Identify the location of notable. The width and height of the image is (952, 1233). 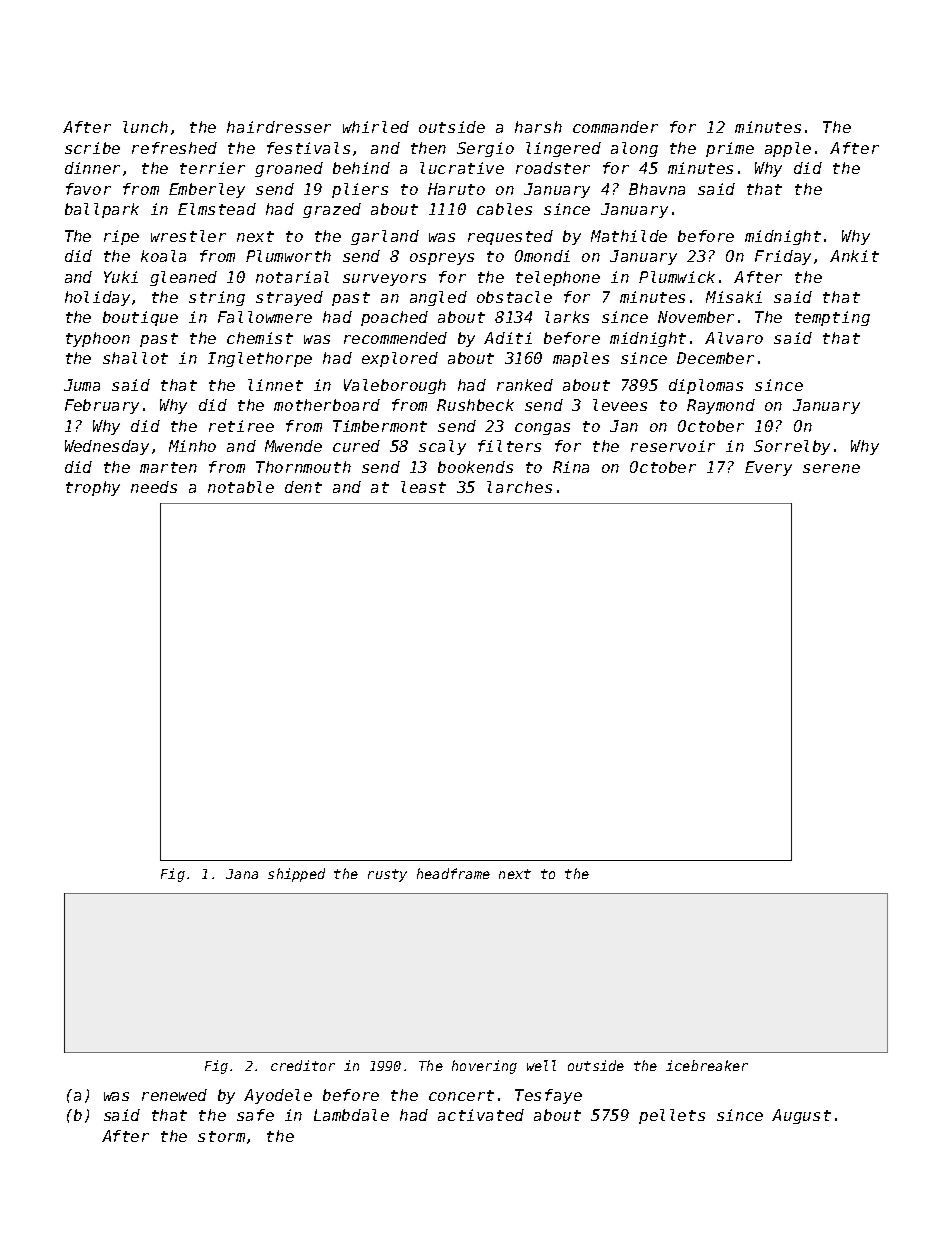
(241, 487).
